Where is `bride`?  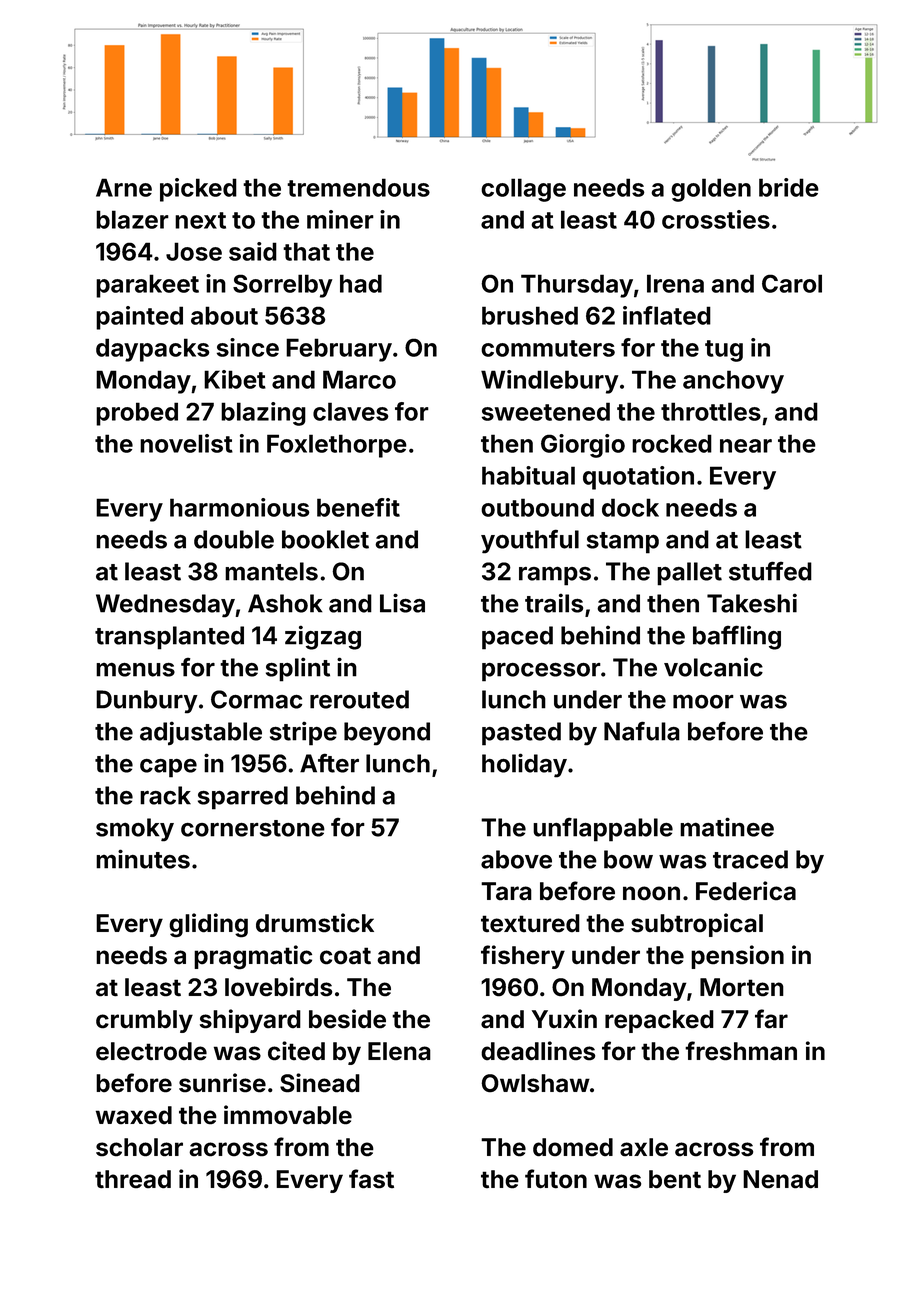 bride is located at coordinates (789, 187).
